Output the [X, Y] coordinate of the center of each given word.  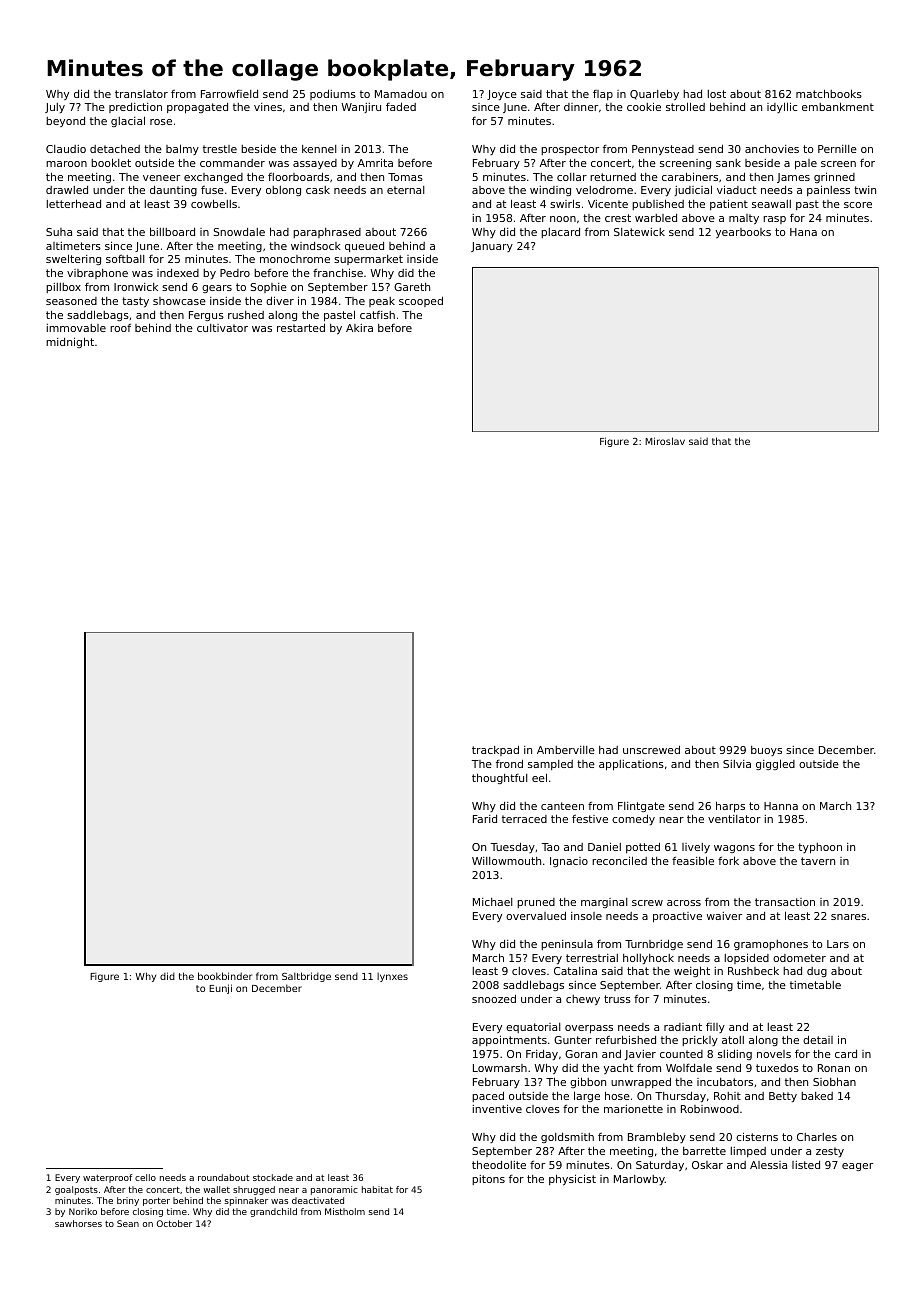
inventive [497, 1108]
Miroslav [665, 441]
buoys [766, 751]
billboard [172, 231]
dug [817, 972]
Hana [803, 232]
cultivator [222, 328]
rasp [774, 220]
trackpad [495, 751]
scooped [421, 302]
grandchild [273, 1212]
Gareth [412, 287]
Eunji [220, 989]
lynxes [392, 977]
